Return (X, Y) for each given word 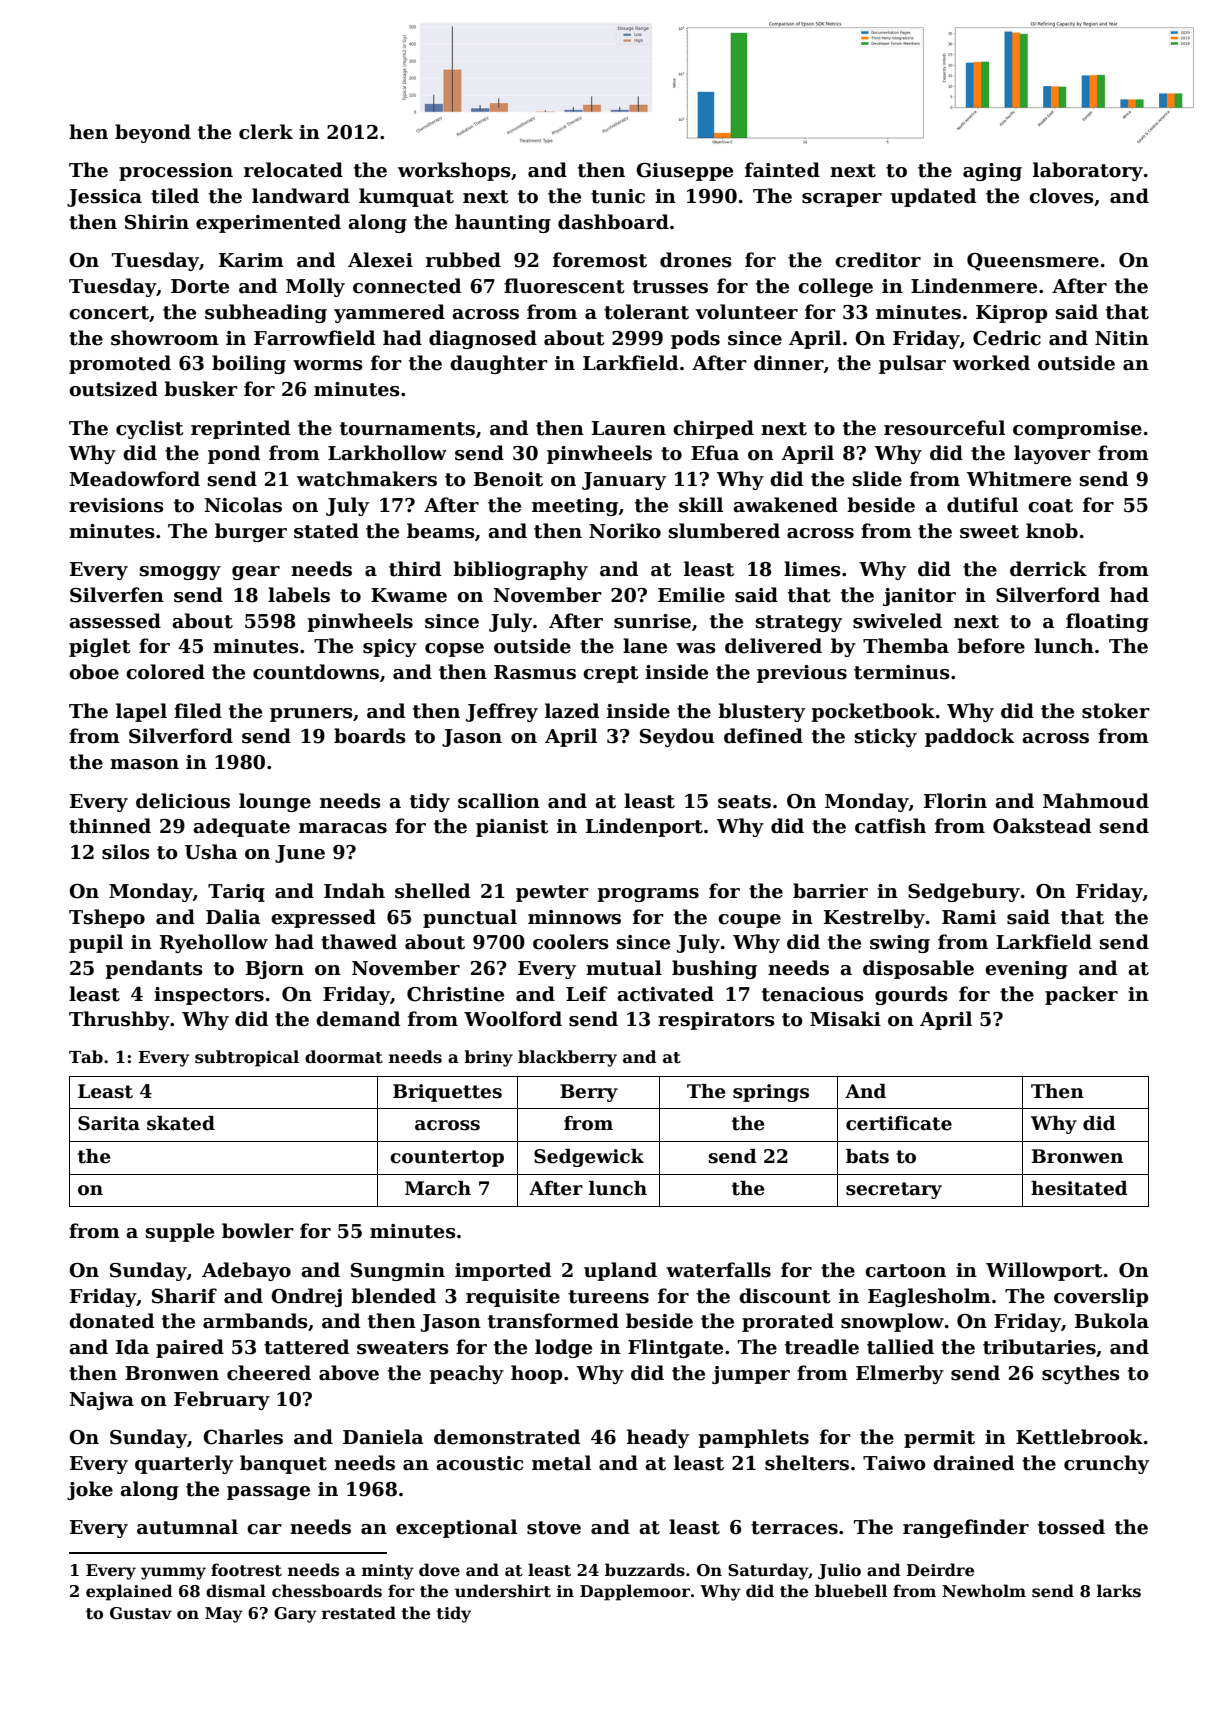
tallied (900, 1347)
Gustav (141, 1613)
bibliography (520, 570)
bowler (258, 1231)
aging (992, 172)
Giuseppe (684, 172)
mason (144, 764)
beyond (153, 133)
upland (620, 1271)
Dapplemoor (635, 1592)
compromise (1077, 430)
